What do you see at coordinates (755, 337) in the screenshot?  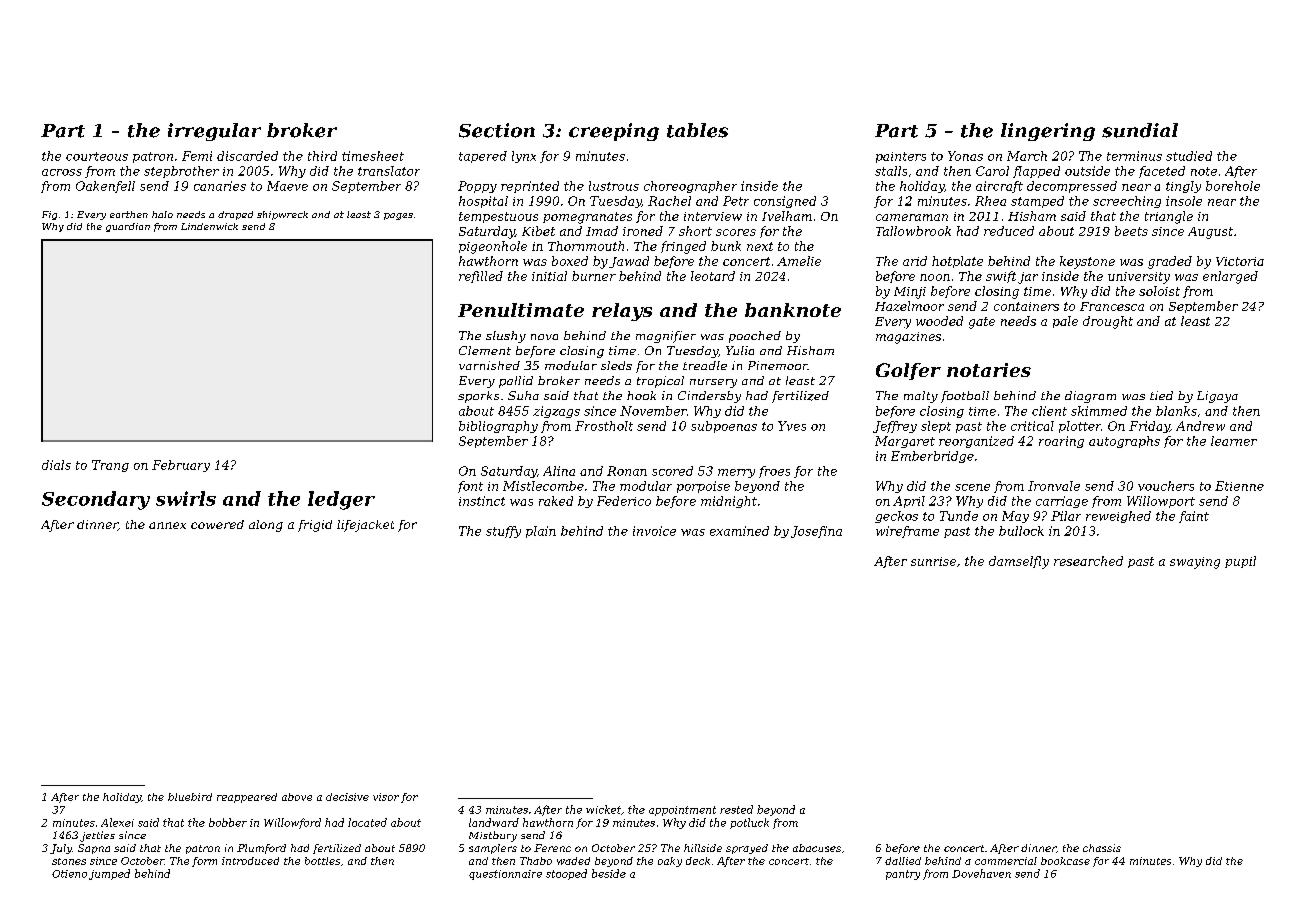 I see `poached` at bounding box center [755, 337].
